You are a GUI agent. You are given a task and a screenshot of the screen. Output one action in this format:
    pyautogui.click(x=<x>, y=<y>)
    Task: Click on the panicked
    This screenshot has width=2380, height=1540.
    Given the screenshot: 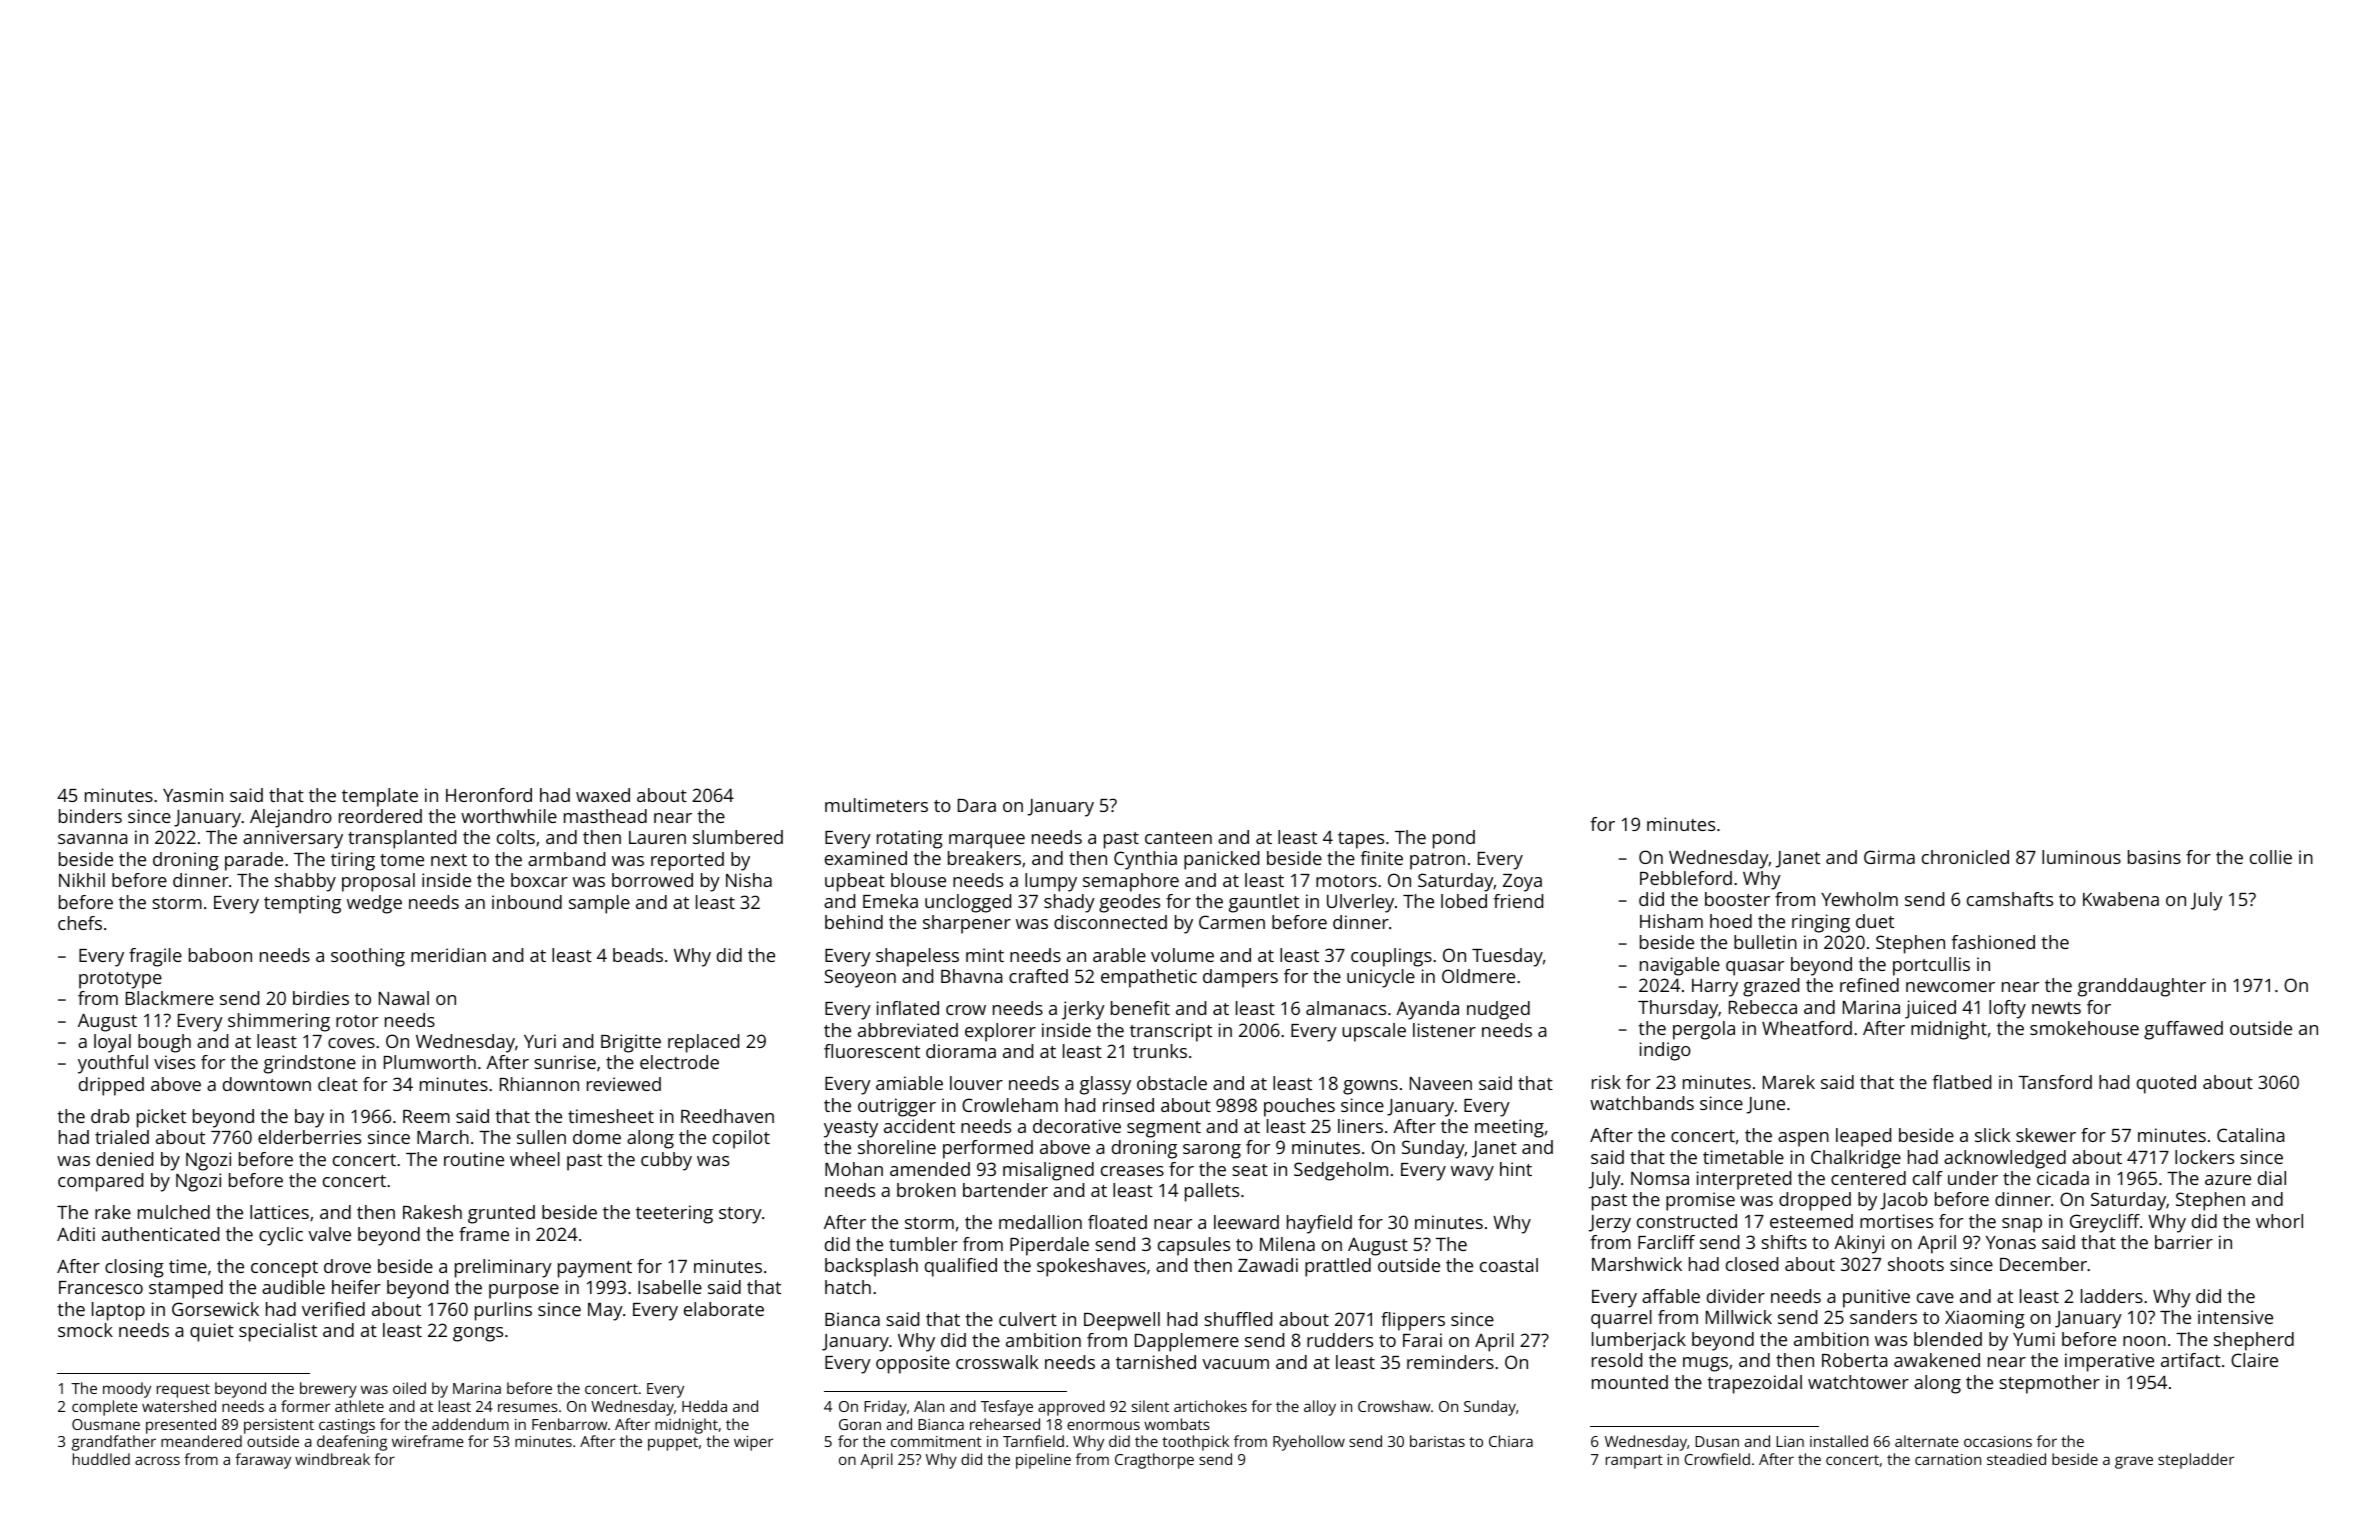 What is the action you would take?
    pyautogui.click(x=1221, y=860)
